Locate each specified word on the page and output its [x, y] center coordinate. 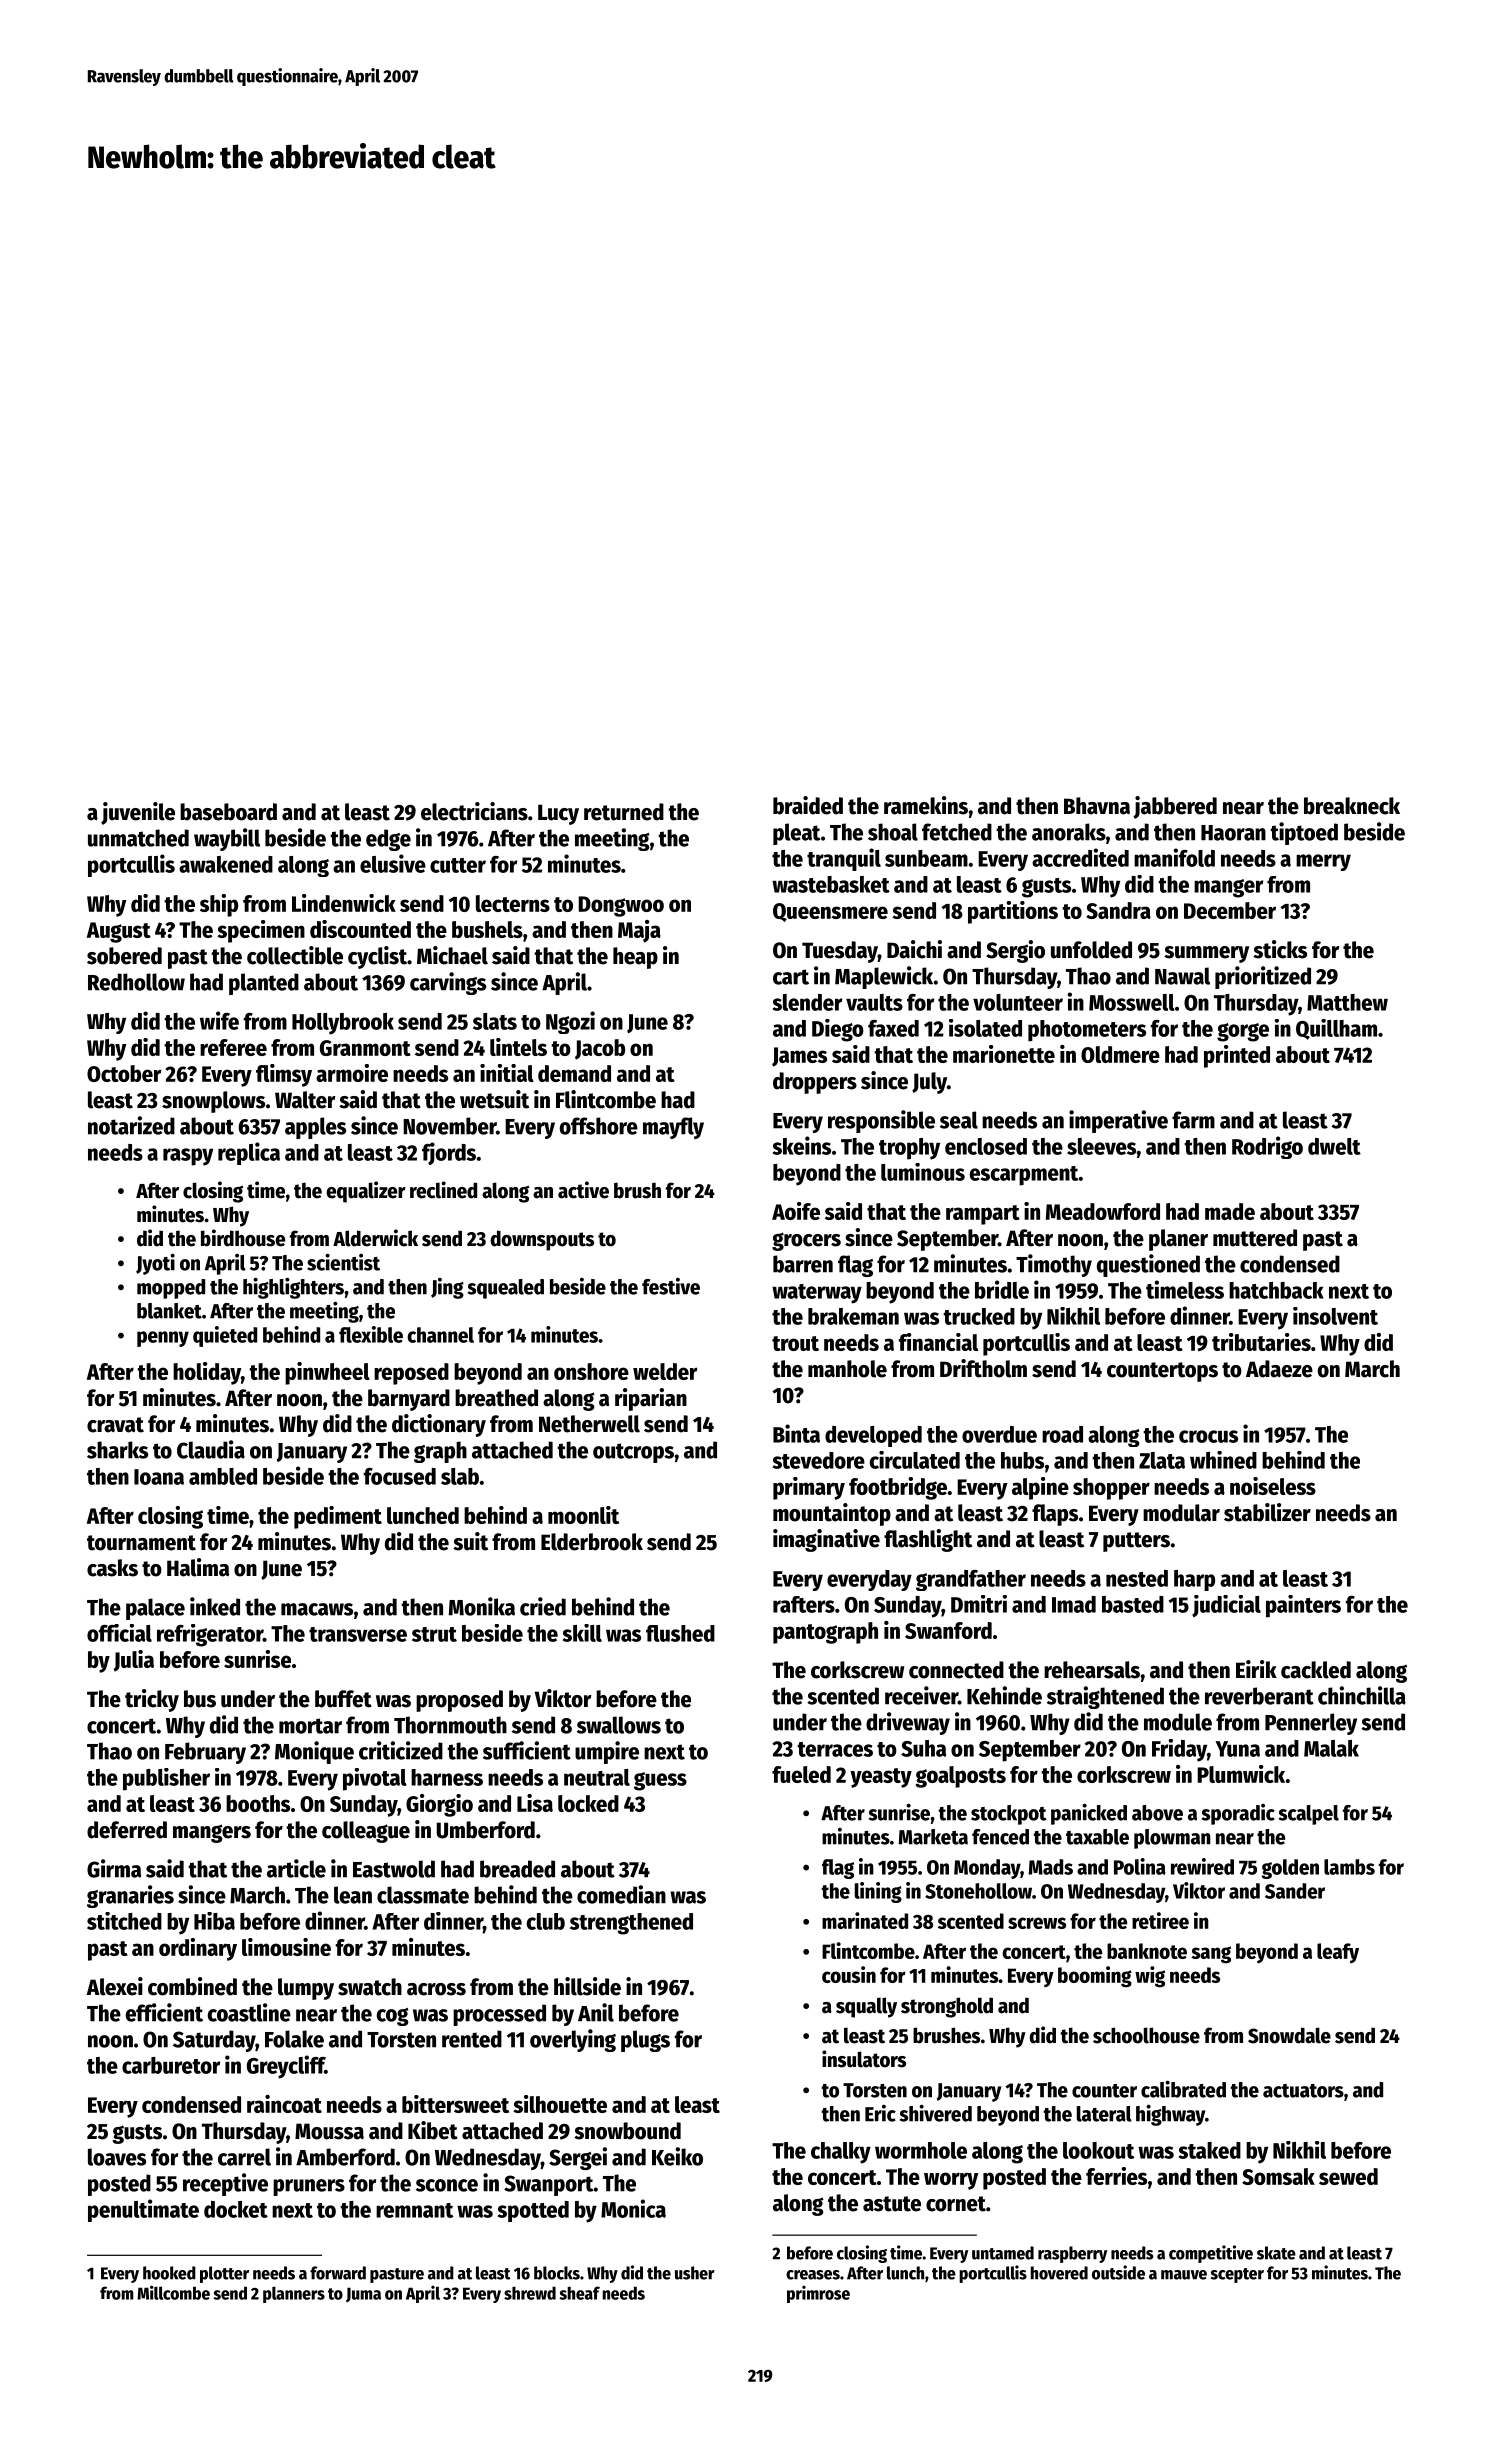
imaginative [826, 1540]
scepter [1237, 2275]
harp [1194, 1580]
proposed [459, 1701]
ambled [223, 1476]
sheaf [579, 2293]
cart [791, 977]
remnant [414, 2210]
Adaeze [1279, 1369]
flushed [680, 1633]
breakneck [1352, 806]
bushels [487, 929]
